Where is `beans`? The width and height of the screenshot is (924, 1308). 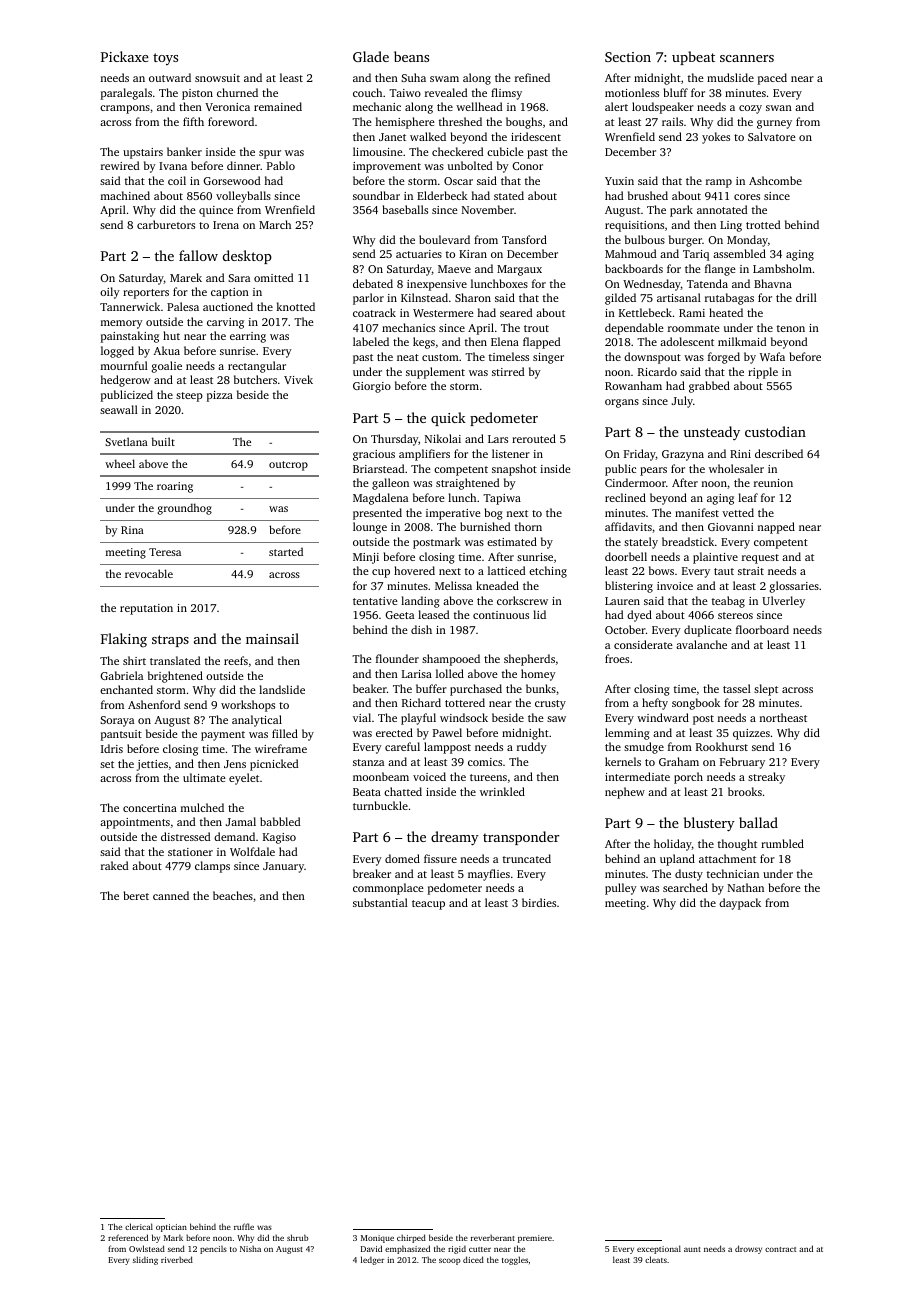
beans is located at coordinates (411, 56).
